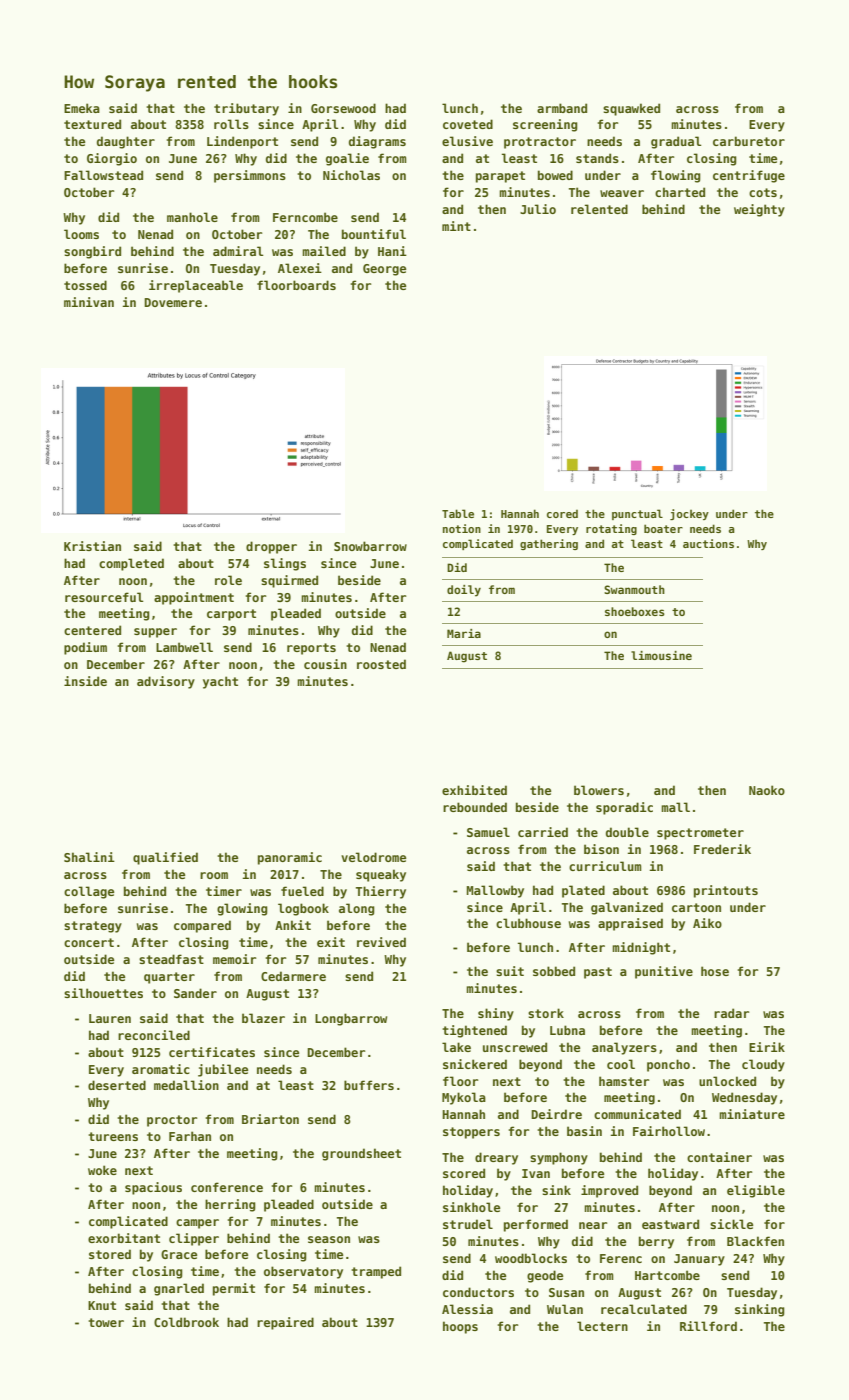  Describe the element at coordinates (131, 564) in the image. I see `completed` at that location.
